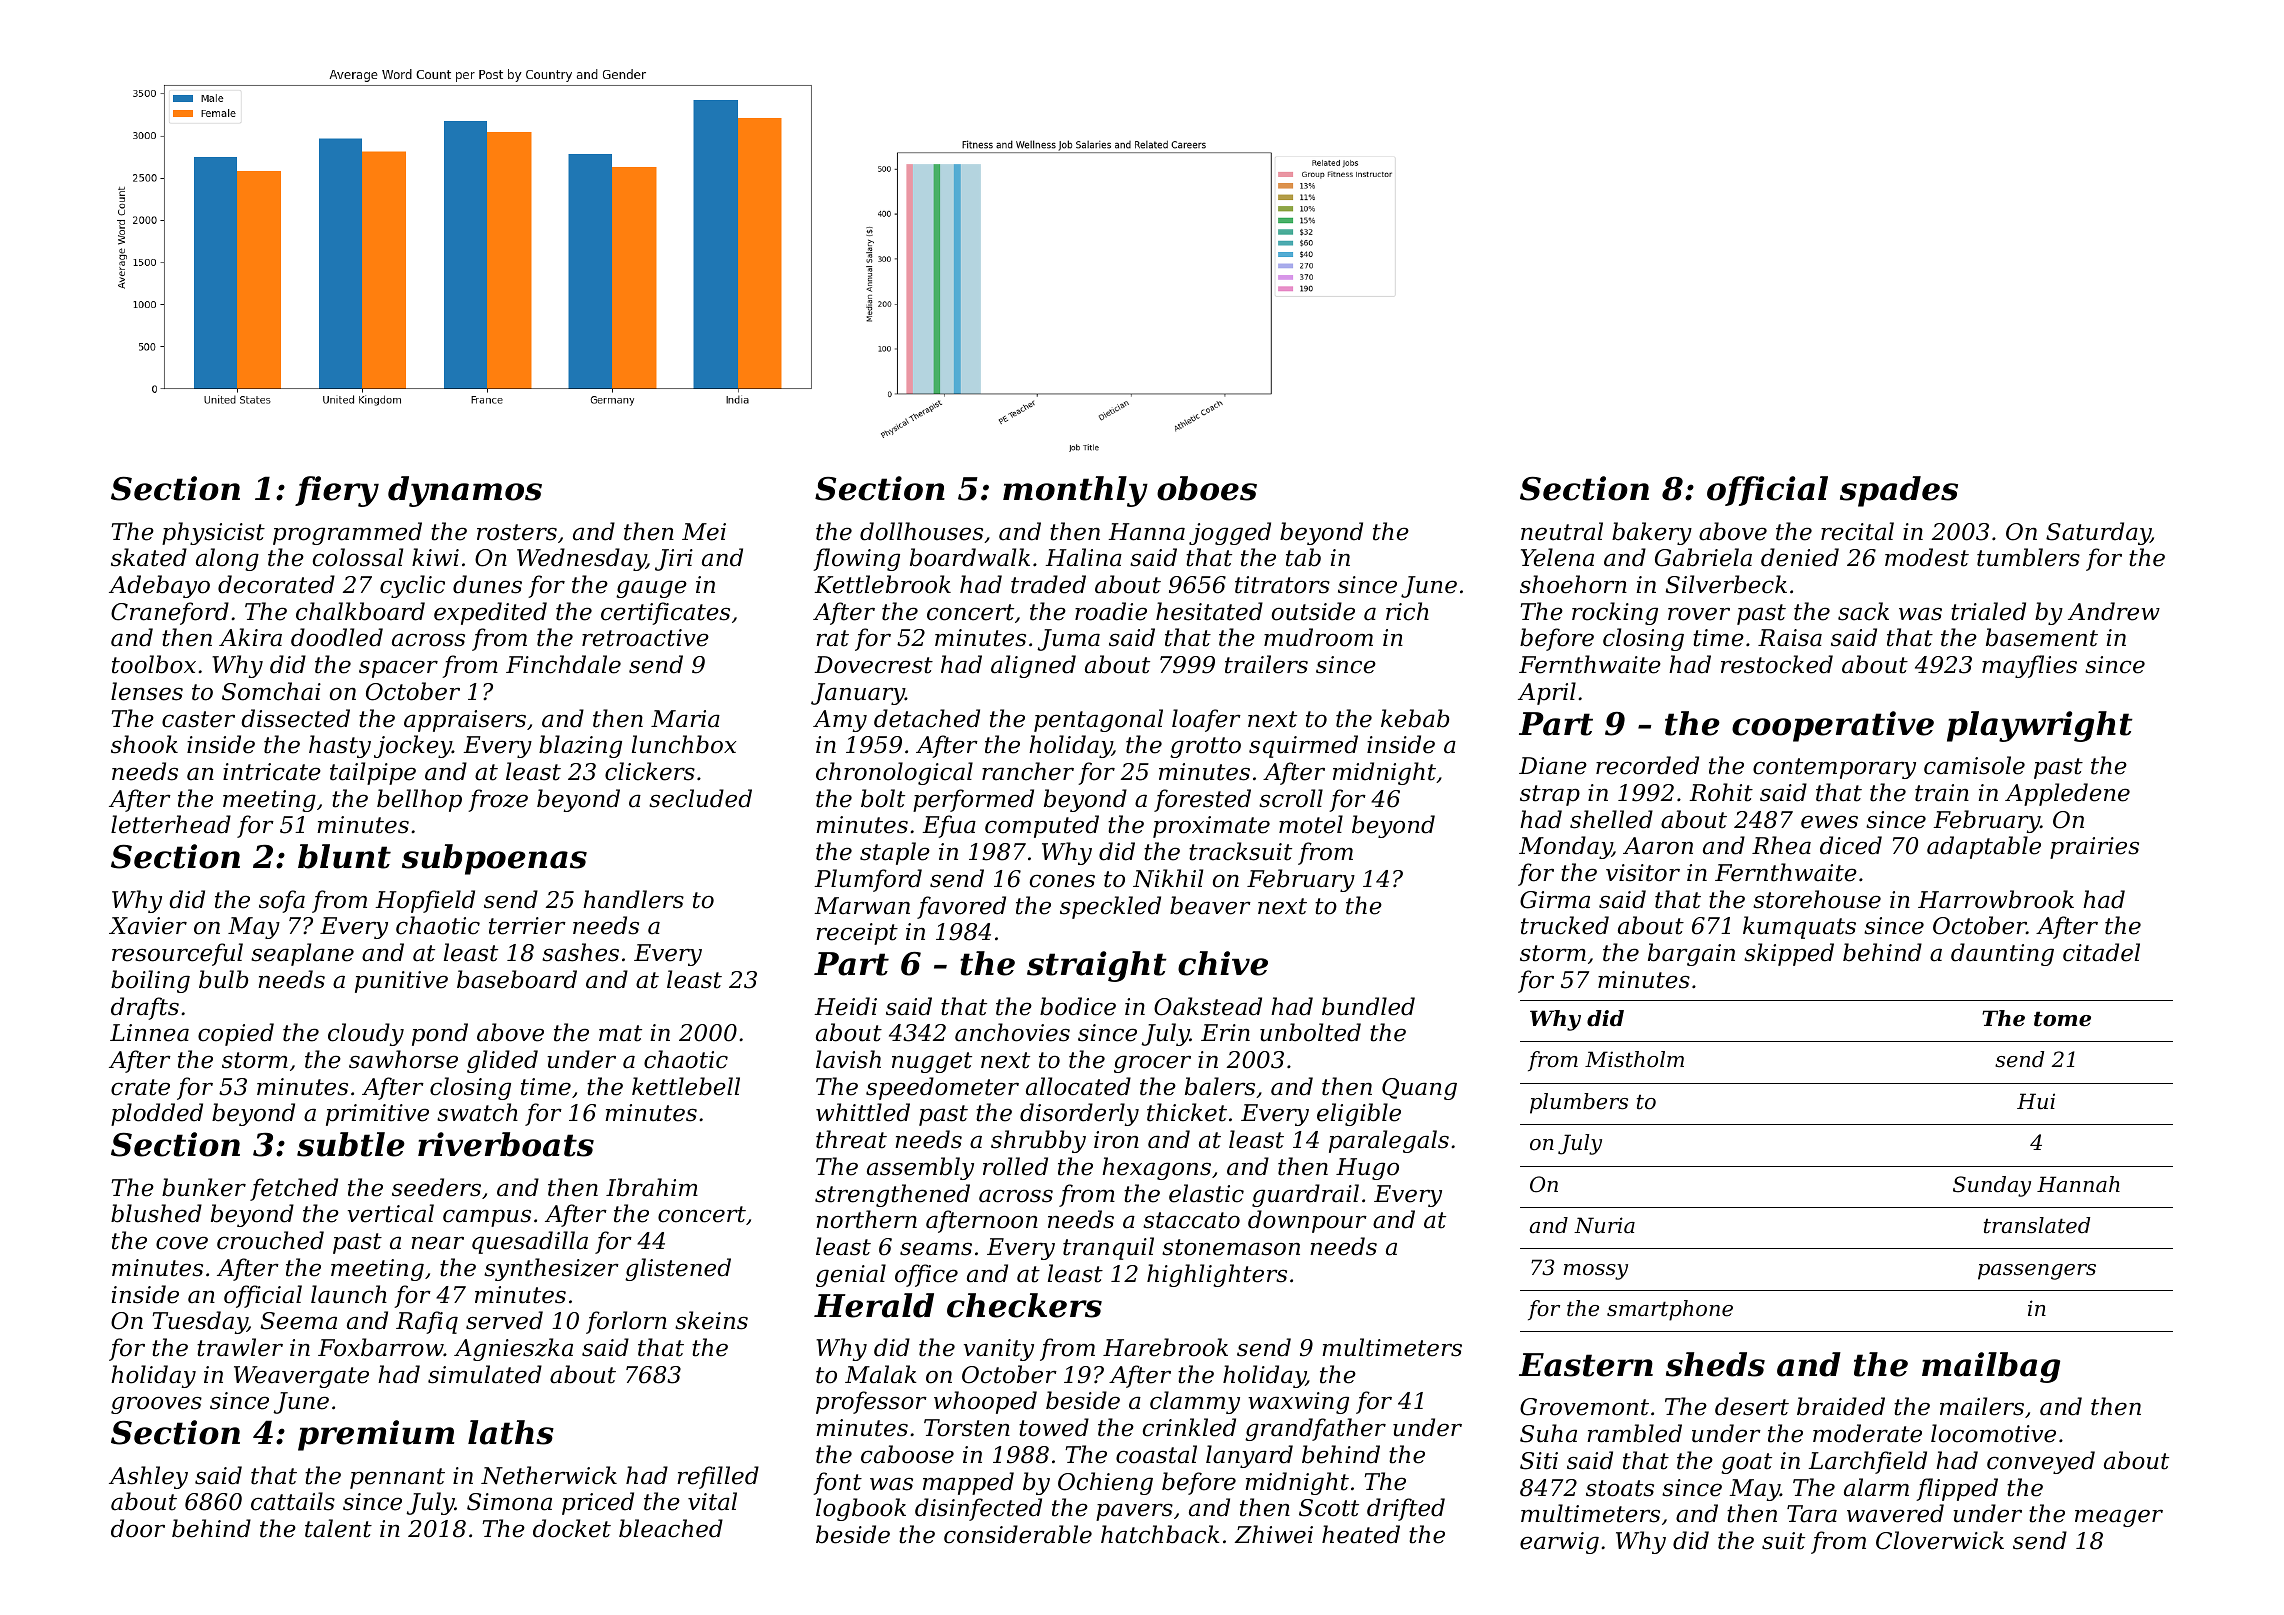  What do you see at coordinates (204, 1187) in the screenshot?
I see `bunker` at bounding box center [204, 1187].
